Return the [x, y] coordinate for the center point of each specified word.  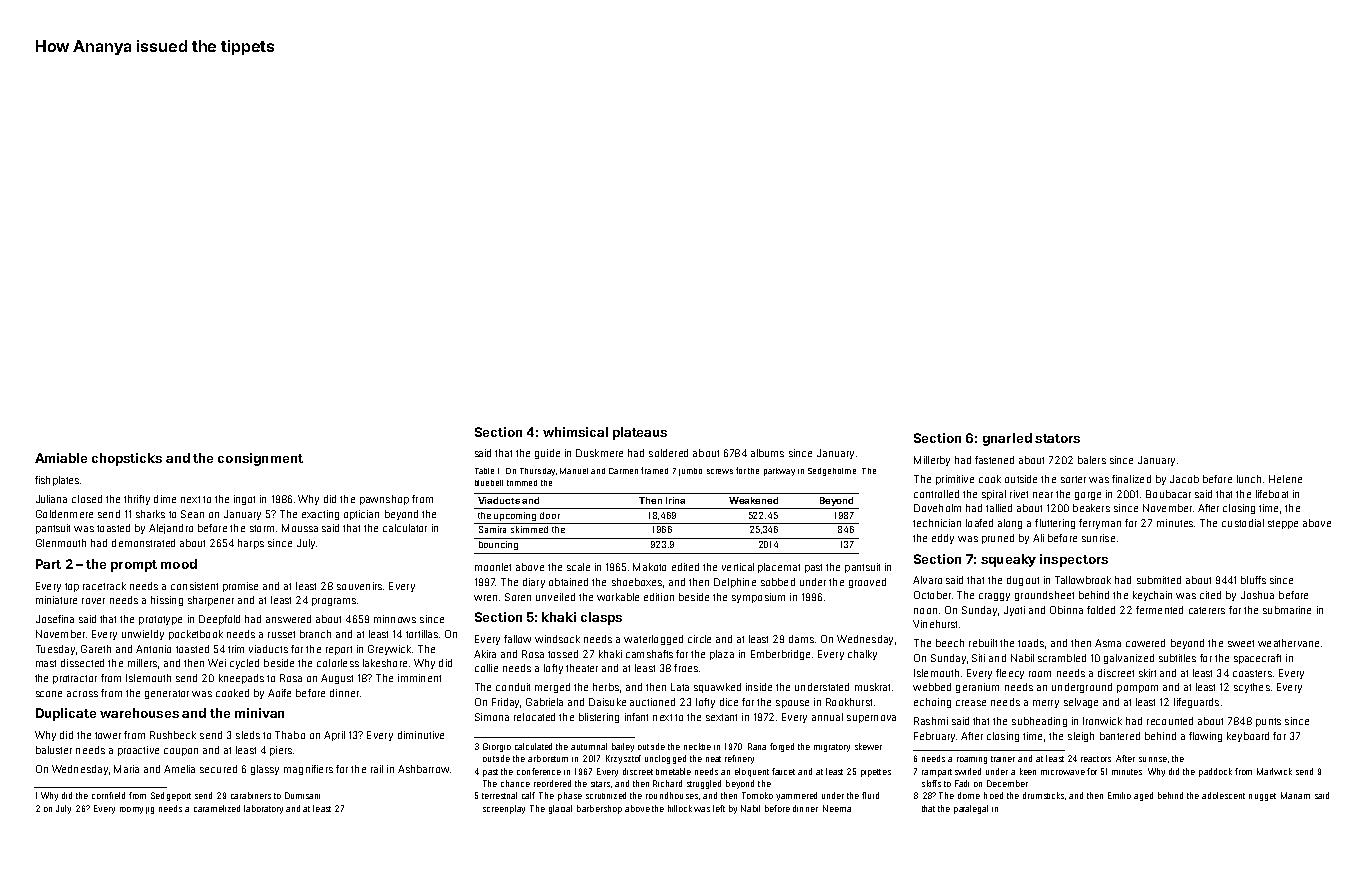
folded [1101, 610]
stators [1057, 438]
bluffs [1253, 580]
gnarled [1007, 439]
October [932, 595]
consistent [194, 586]
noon [925, 611]
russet [281, 634]
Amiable [61, 458]
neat [713, 759]
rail [377, 769]
